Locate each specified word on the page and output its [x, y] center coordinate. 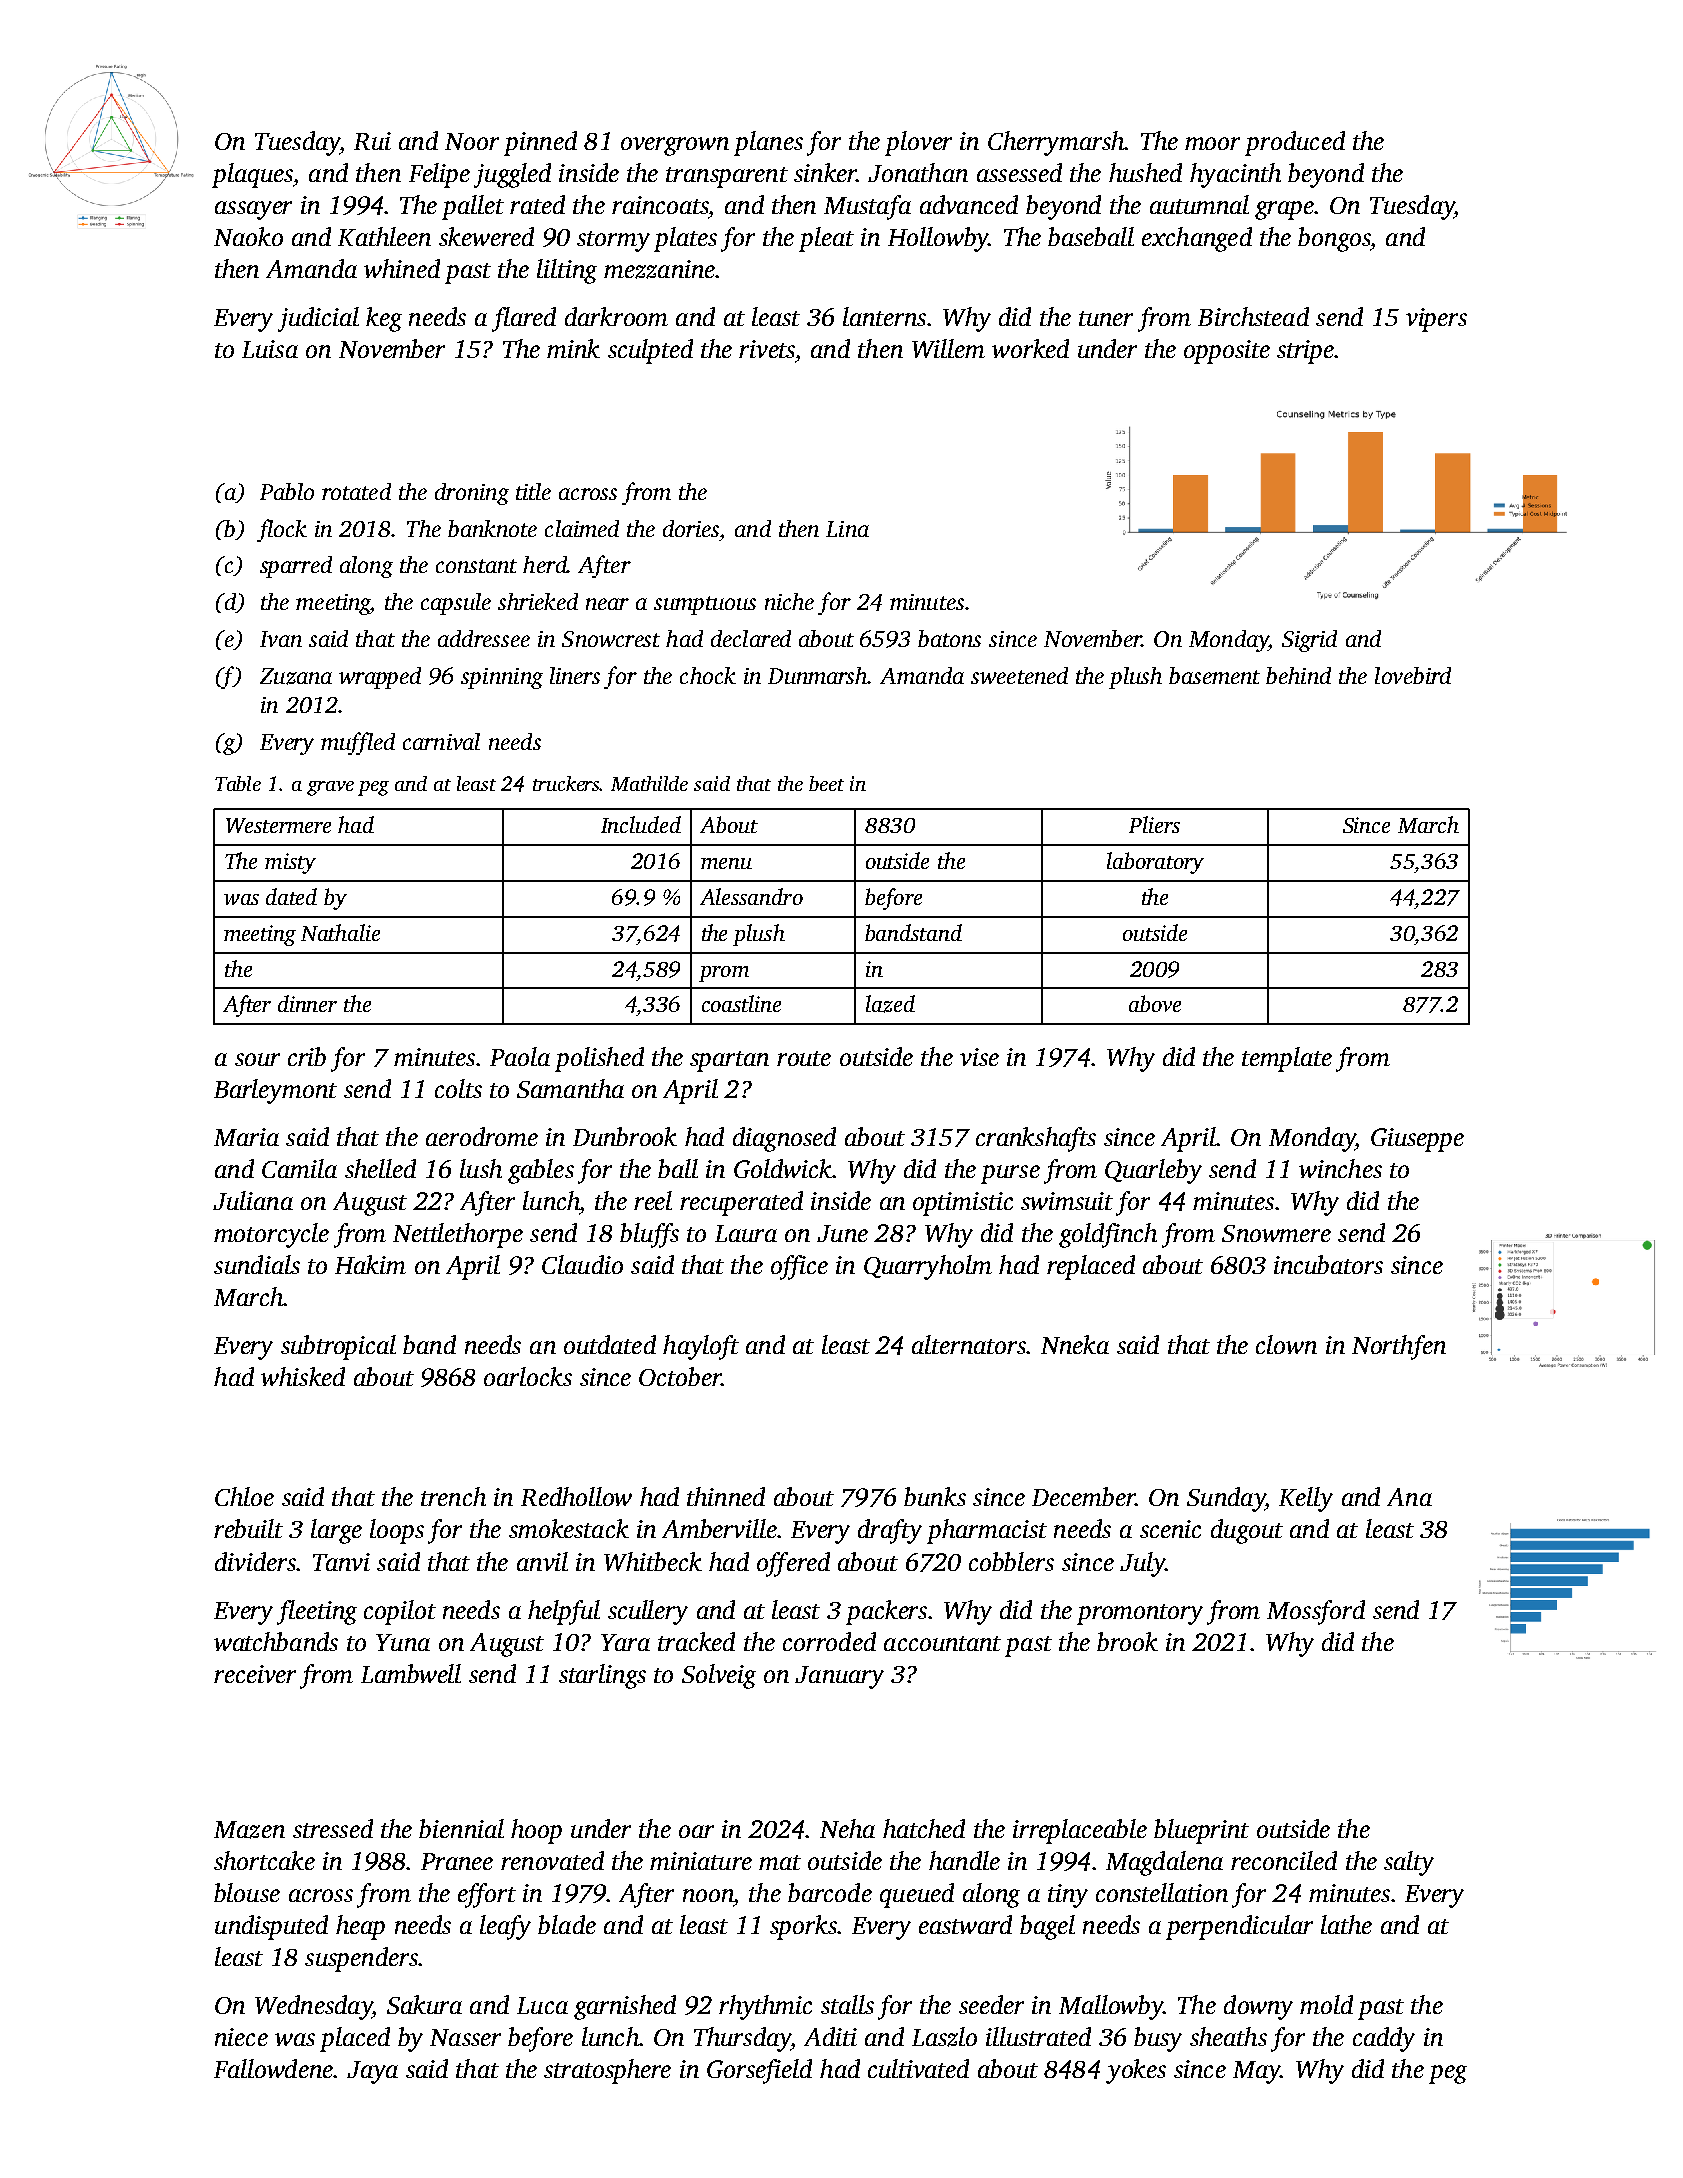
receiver [255, 1674]
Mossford [1316, 1612]
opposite [1227, 352]
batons [949, 638]
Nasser [465, 2037]
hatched [924, 1828]
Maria [246, 1137]
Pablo [287, 491]
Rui [372, 141]
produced [1295, 143]
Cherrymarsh [1056, 143]
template [1287, 1059]
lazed [890, 1004]
